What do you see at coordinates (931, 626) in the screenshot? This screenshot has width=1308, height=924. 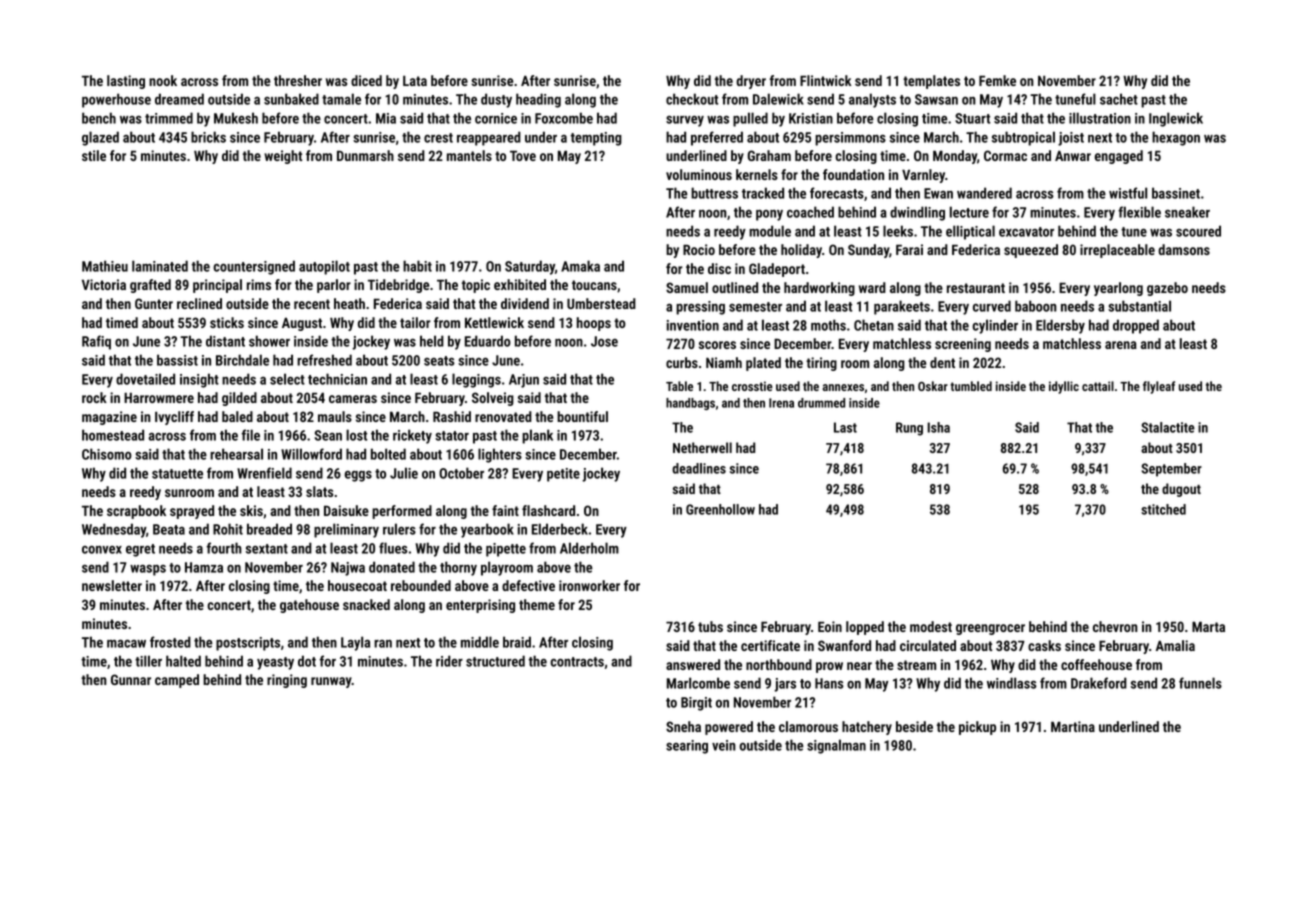 I see `modest` at bounding box center [931, 626].
